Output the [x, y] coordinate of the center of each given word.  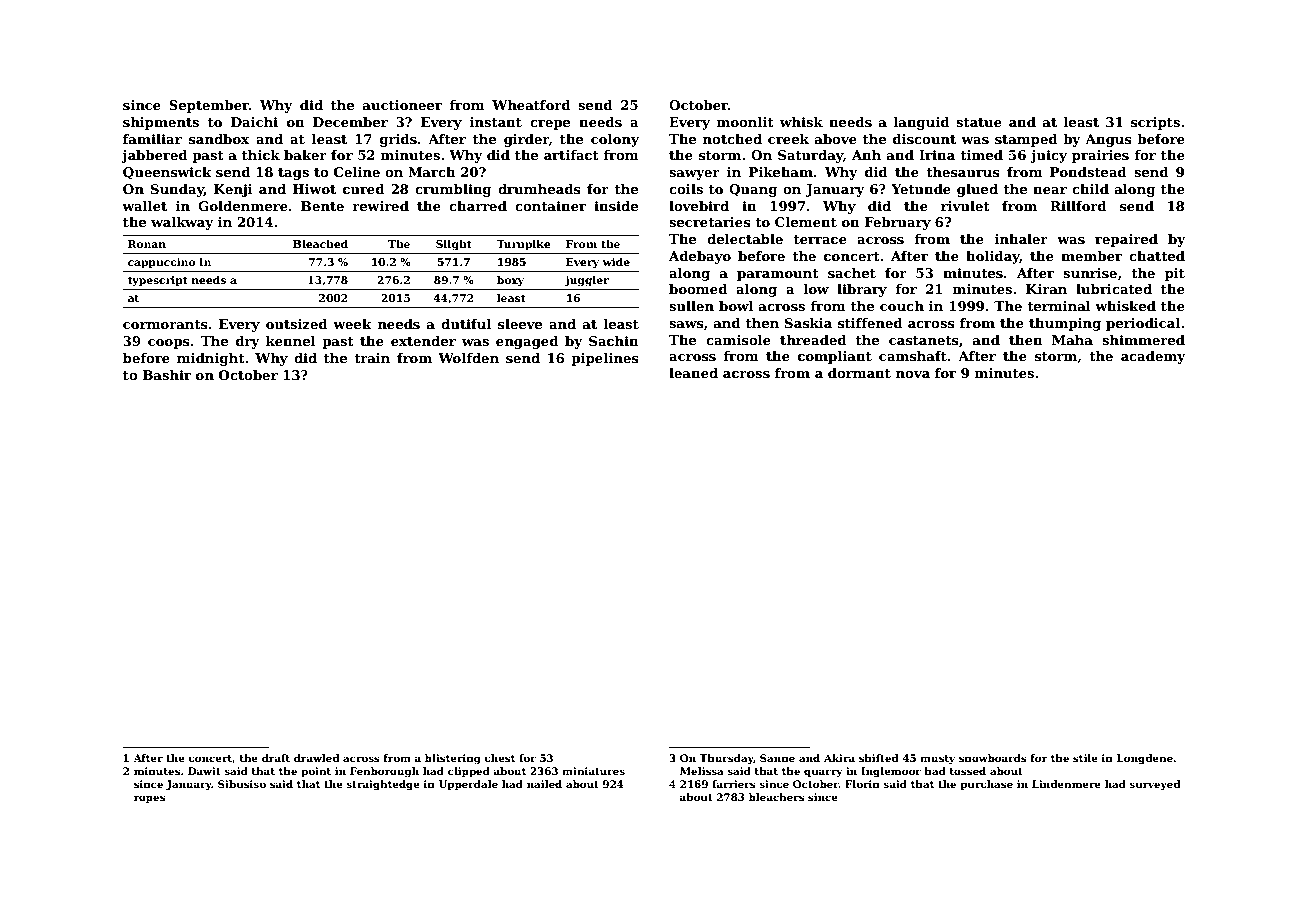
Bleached [320, 244]
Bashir [167, 375]
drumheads [539, 189]
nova [913, 374]
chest [499, 758]
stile [1085, 758]
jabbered [154, 156]
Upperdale [468, 785]
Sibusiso [242, 784]
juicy [1048, 156]
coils [686, 189]
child [1090, 189]
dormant [859, 373]
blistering [453, 759]
